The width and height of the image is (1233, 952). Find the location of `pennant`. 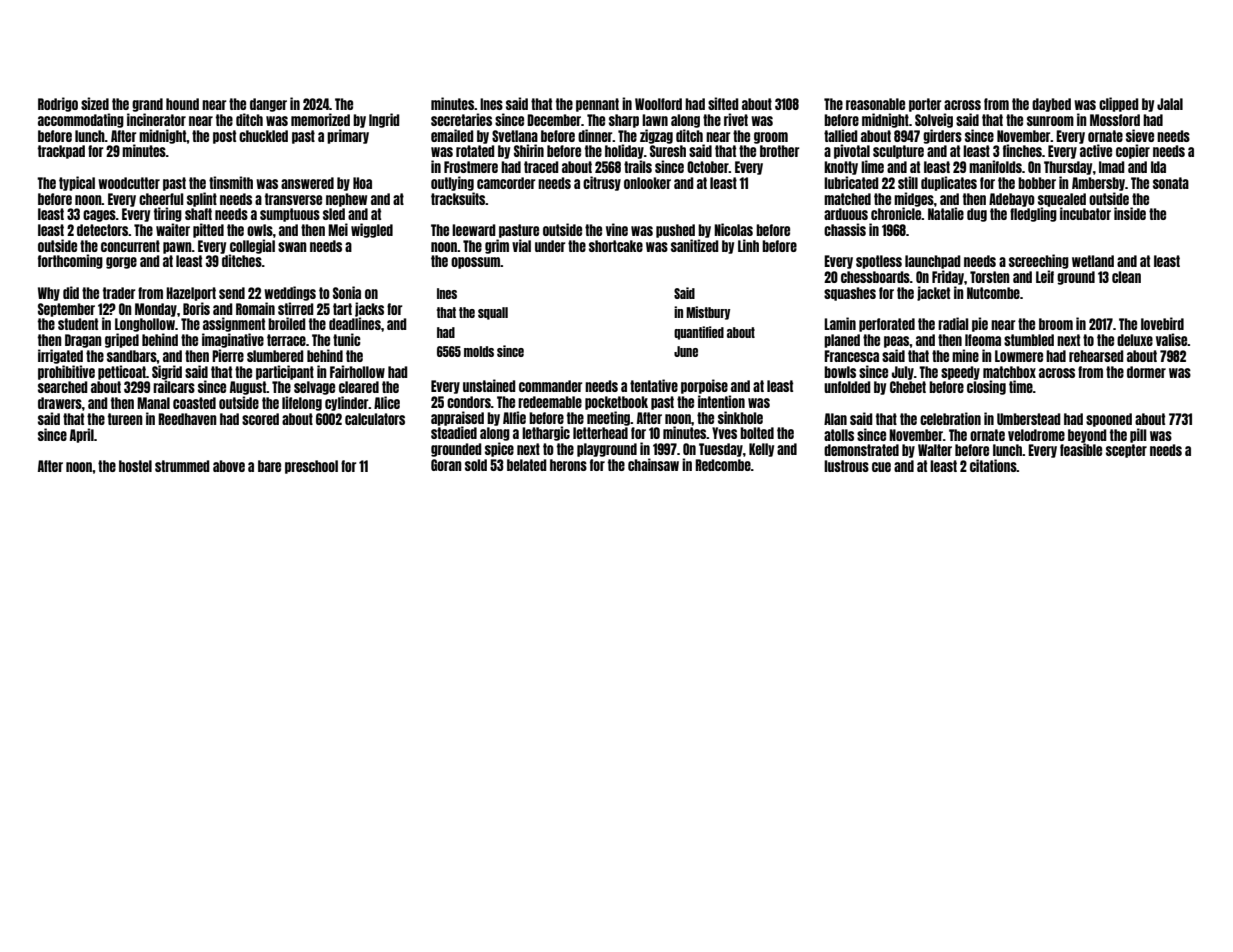

pennant is located at coordinates (597, 105).
